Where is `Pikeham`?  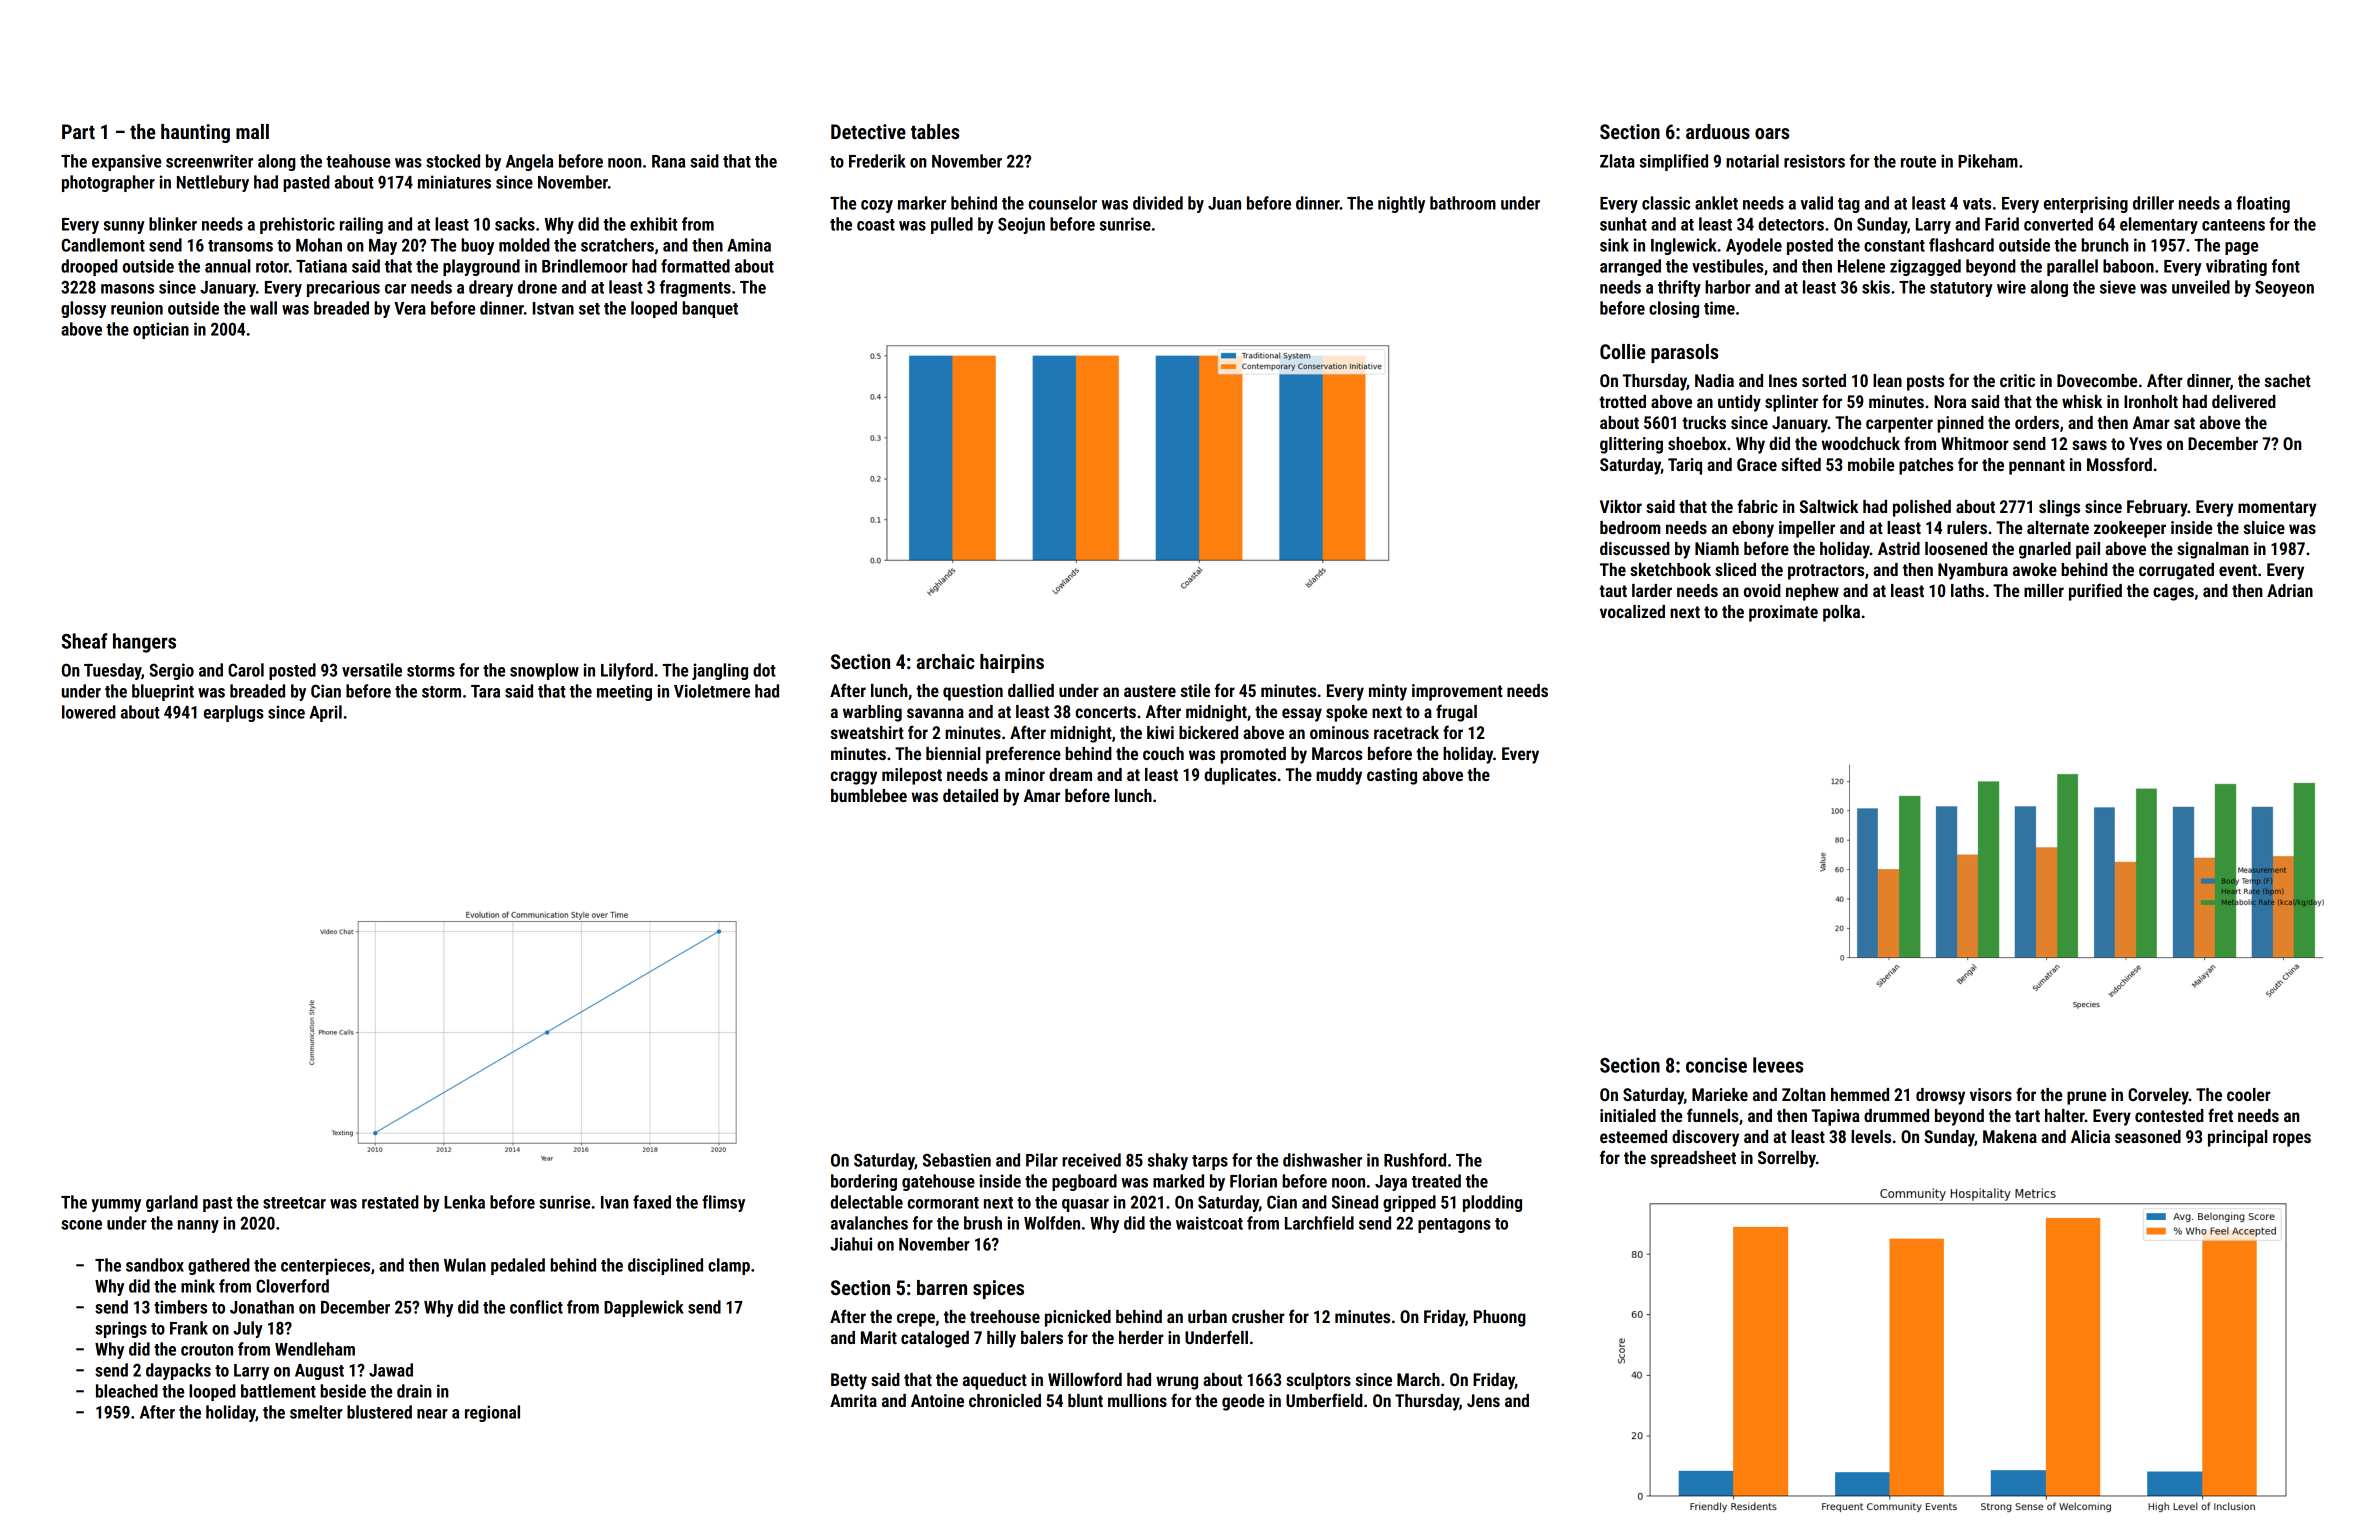 Pikeham is located at coordinates (1988, 161).
